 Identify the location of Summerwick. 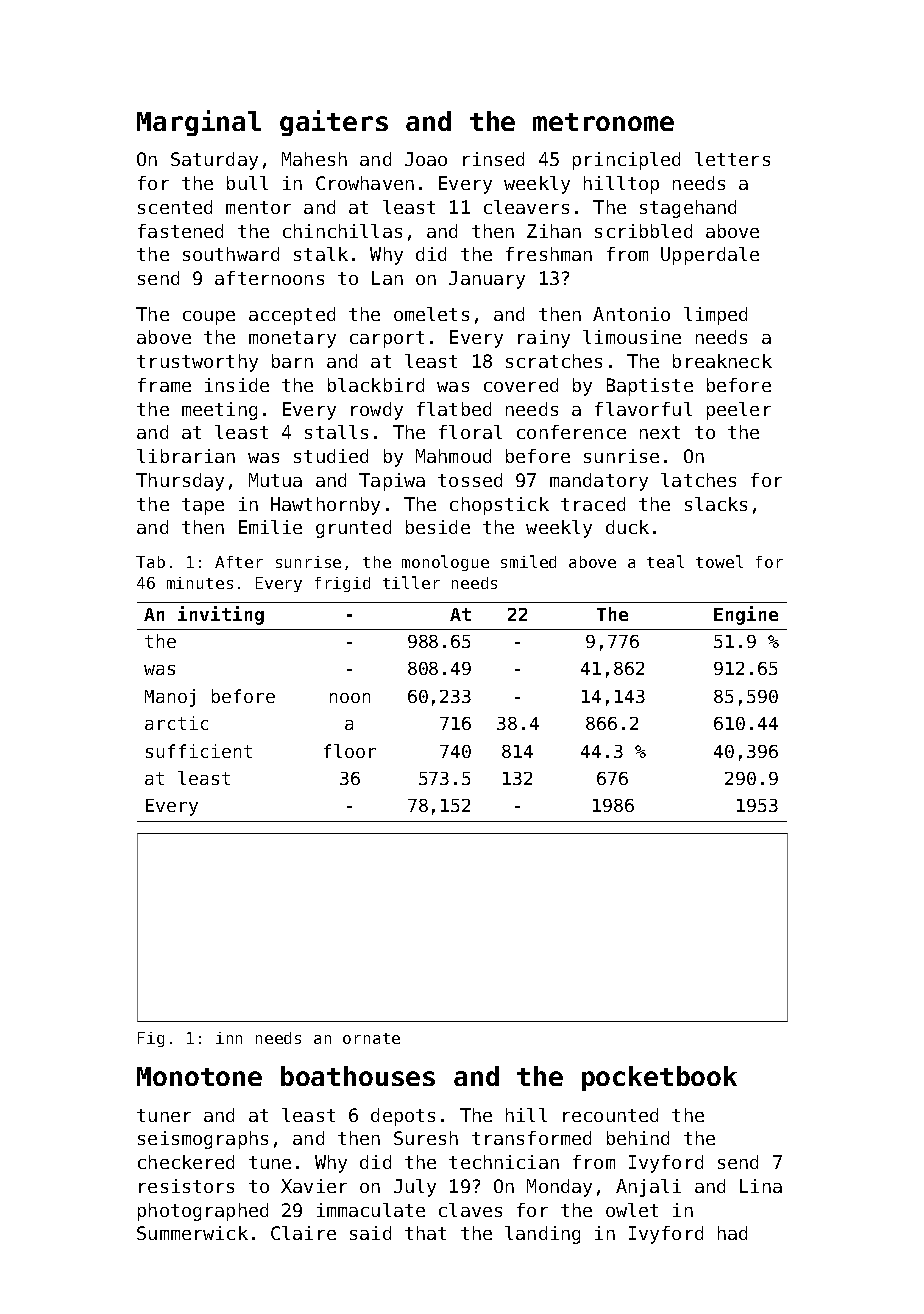
(192, 1233).
